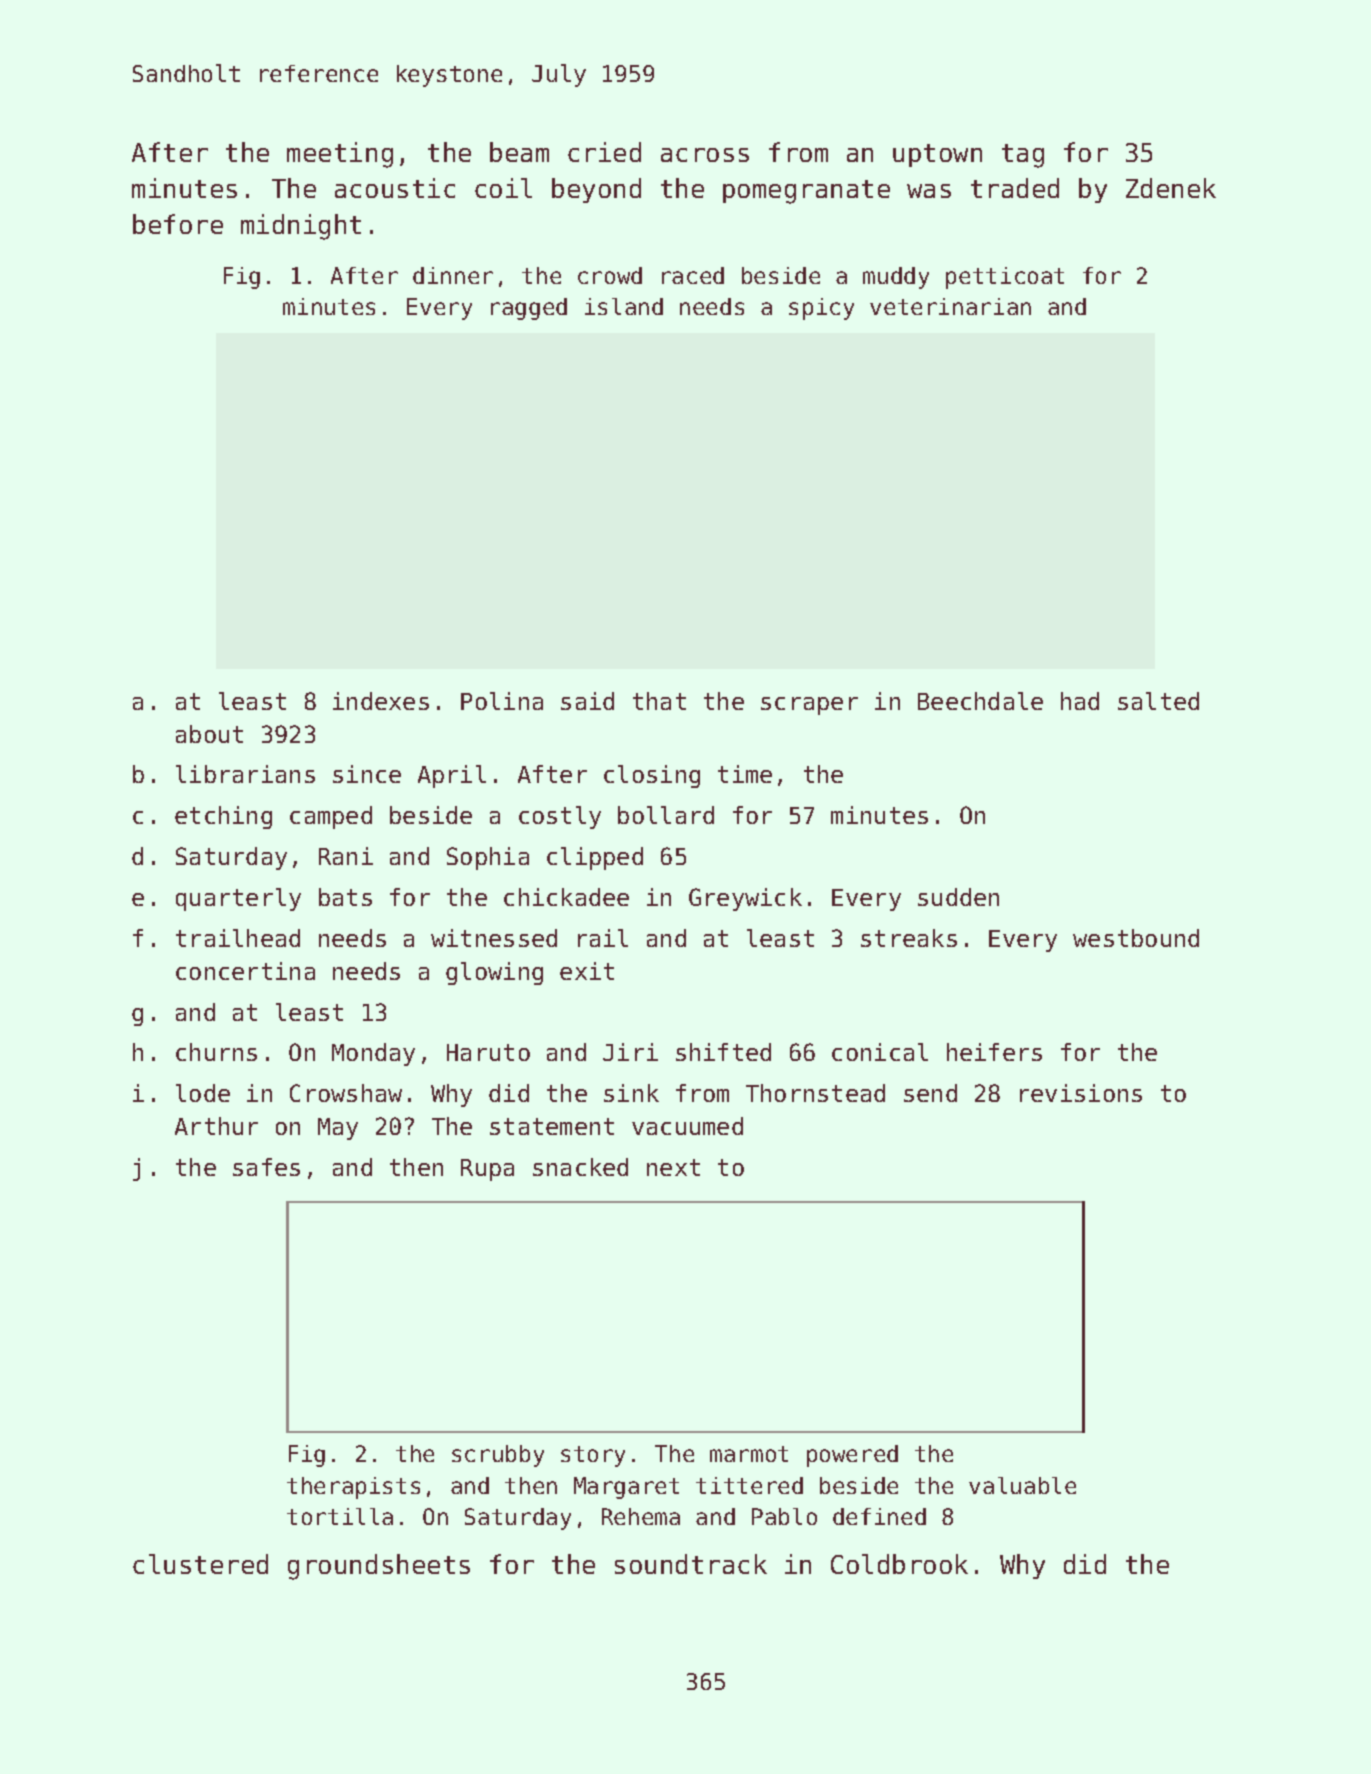 The width and height of the screenshot is (1371, 1774). Describe the element at coordinates (1081, 1093) in the screenshot. I see `revisions` at that location.
